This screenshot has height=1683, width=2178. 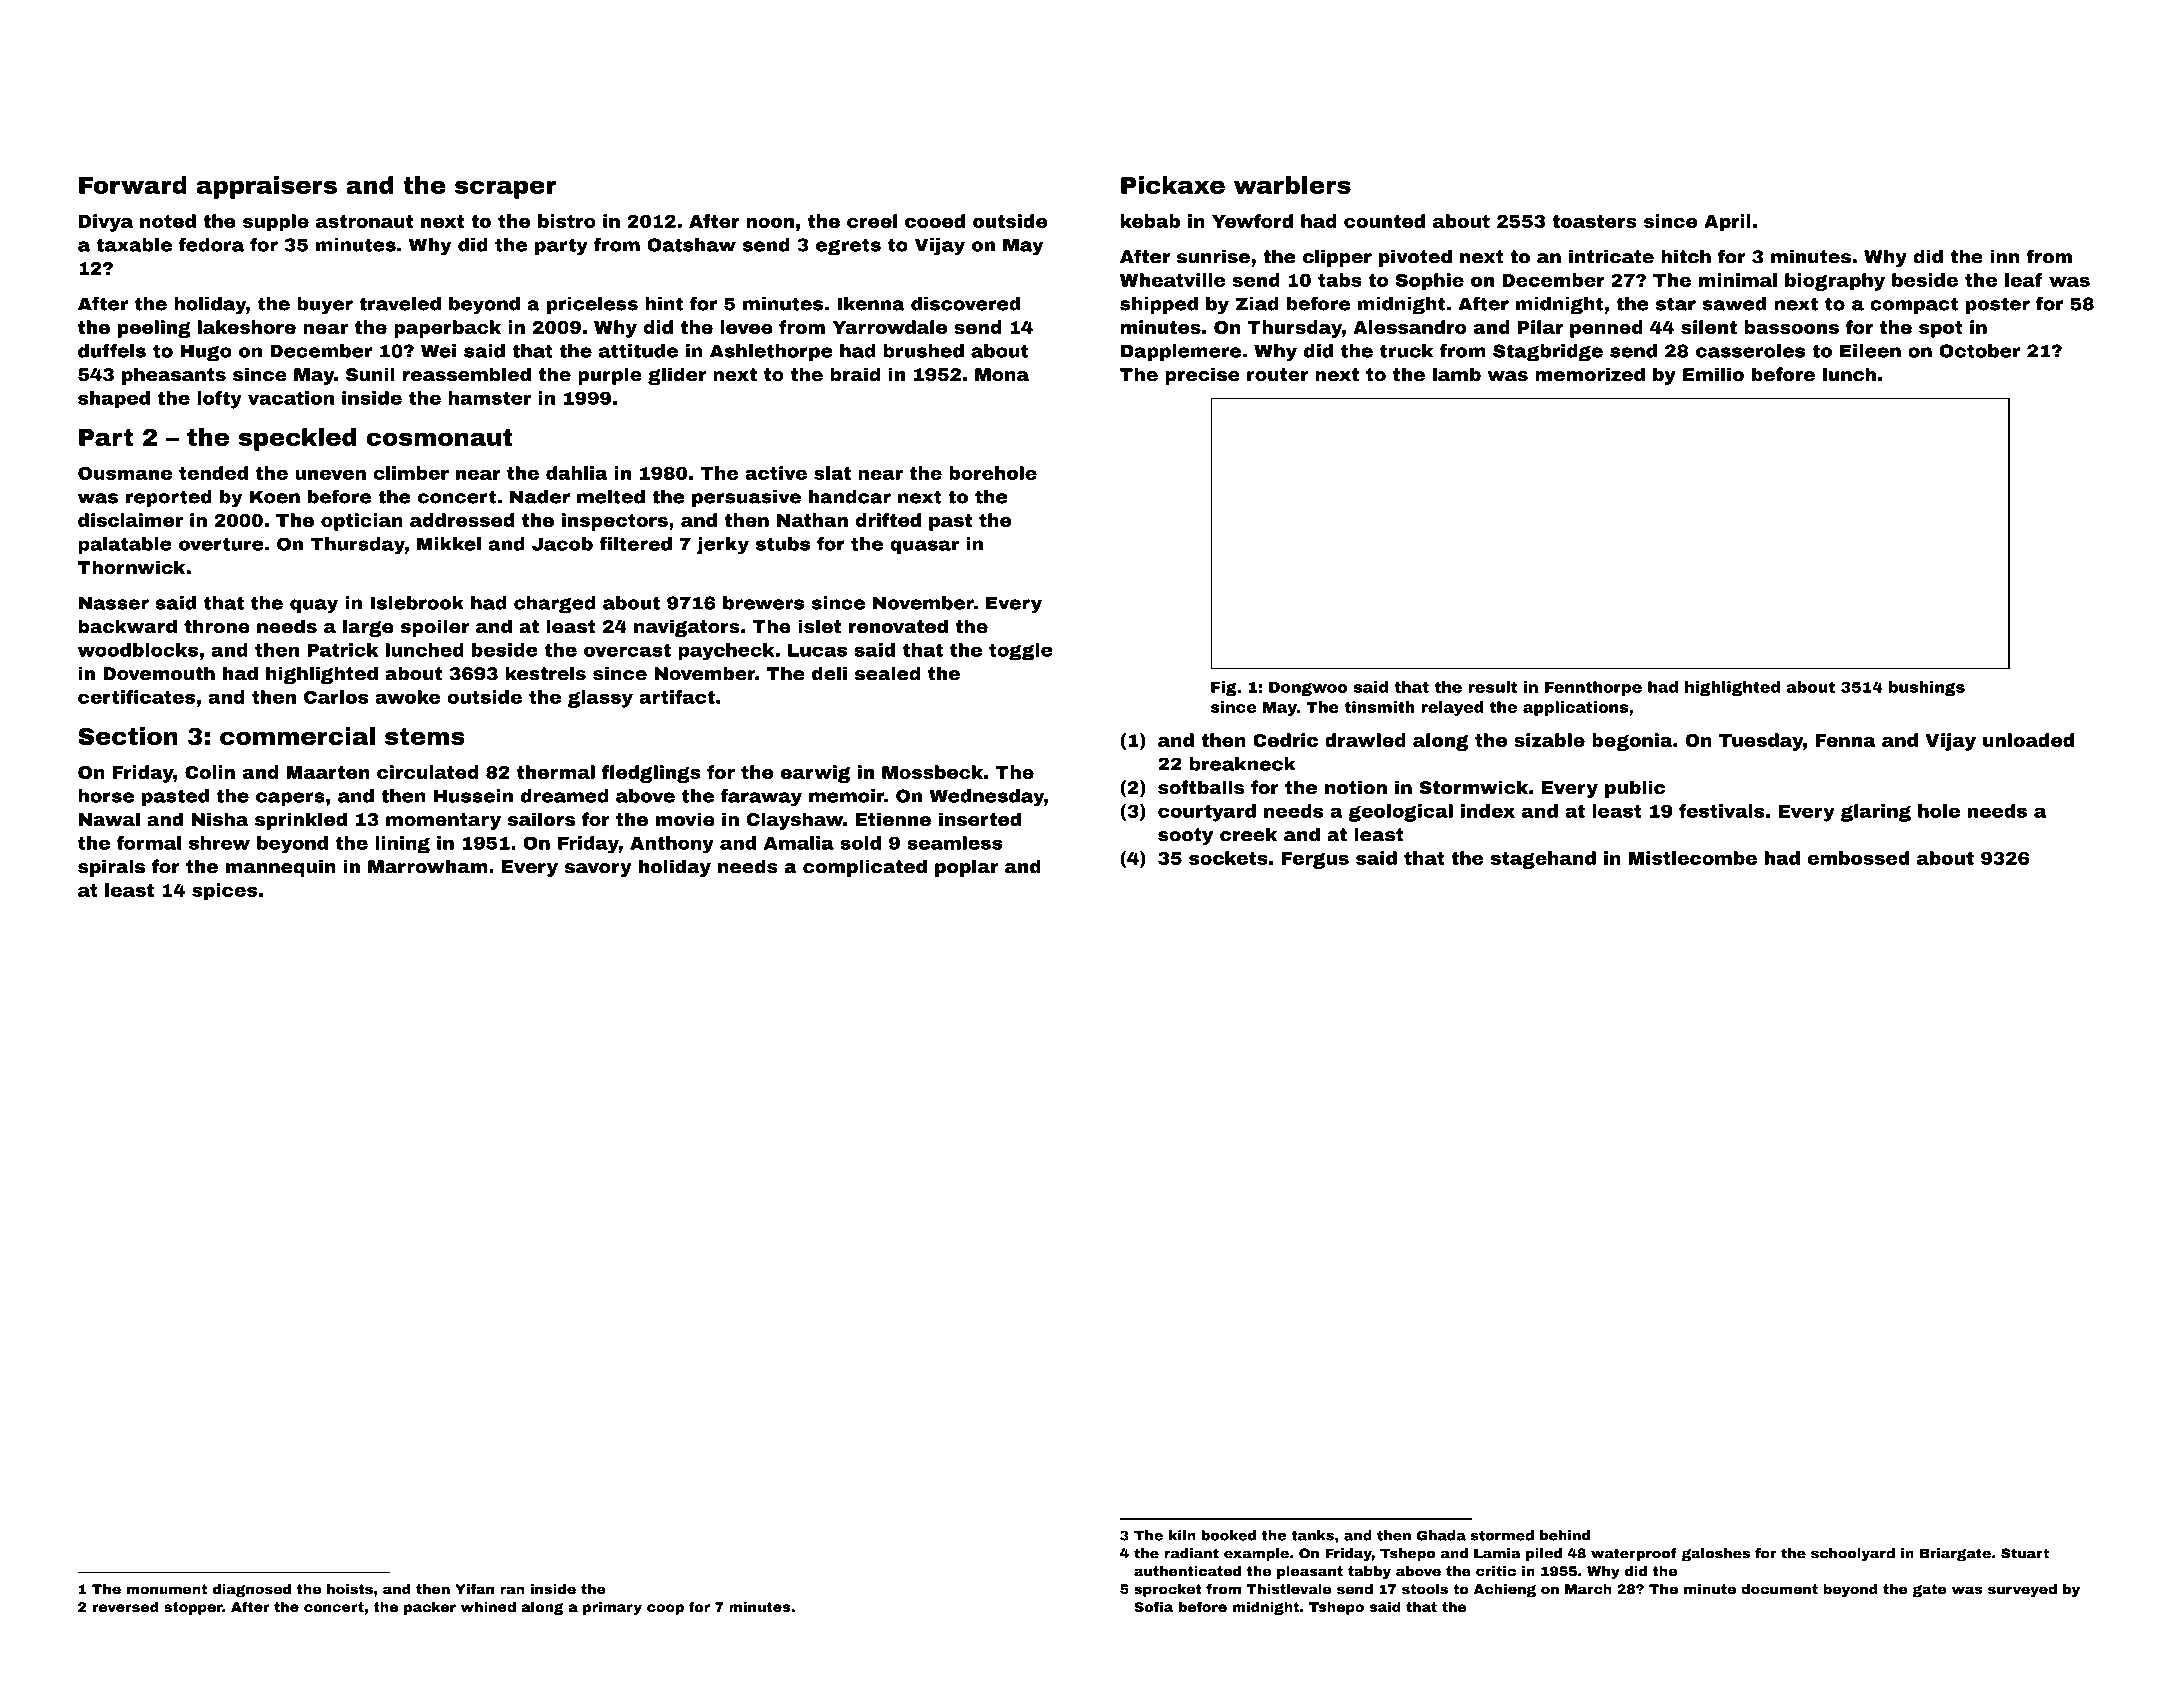 What do you see at coordinates (488, 1607) in the screenshot?
I see `whined` at bounding box center [488, 1607].
